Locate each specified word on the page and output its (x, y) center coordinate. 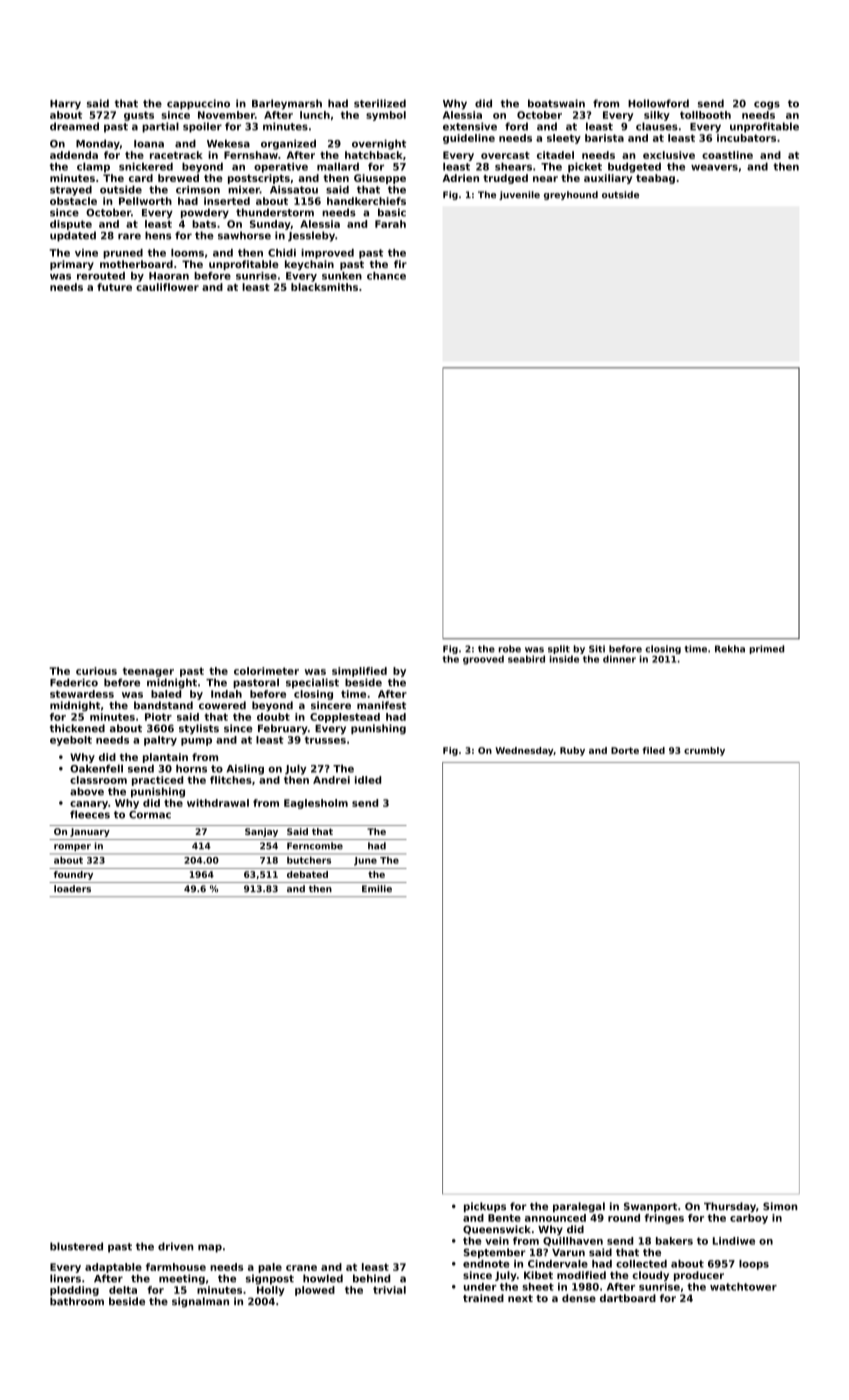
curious (96, 671)
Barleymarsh (287, 104)
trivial (389, 1290)
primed (767, 649)
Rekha (730, 649)
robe (510, 649)
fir (400, 264)
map (210, 1248)
